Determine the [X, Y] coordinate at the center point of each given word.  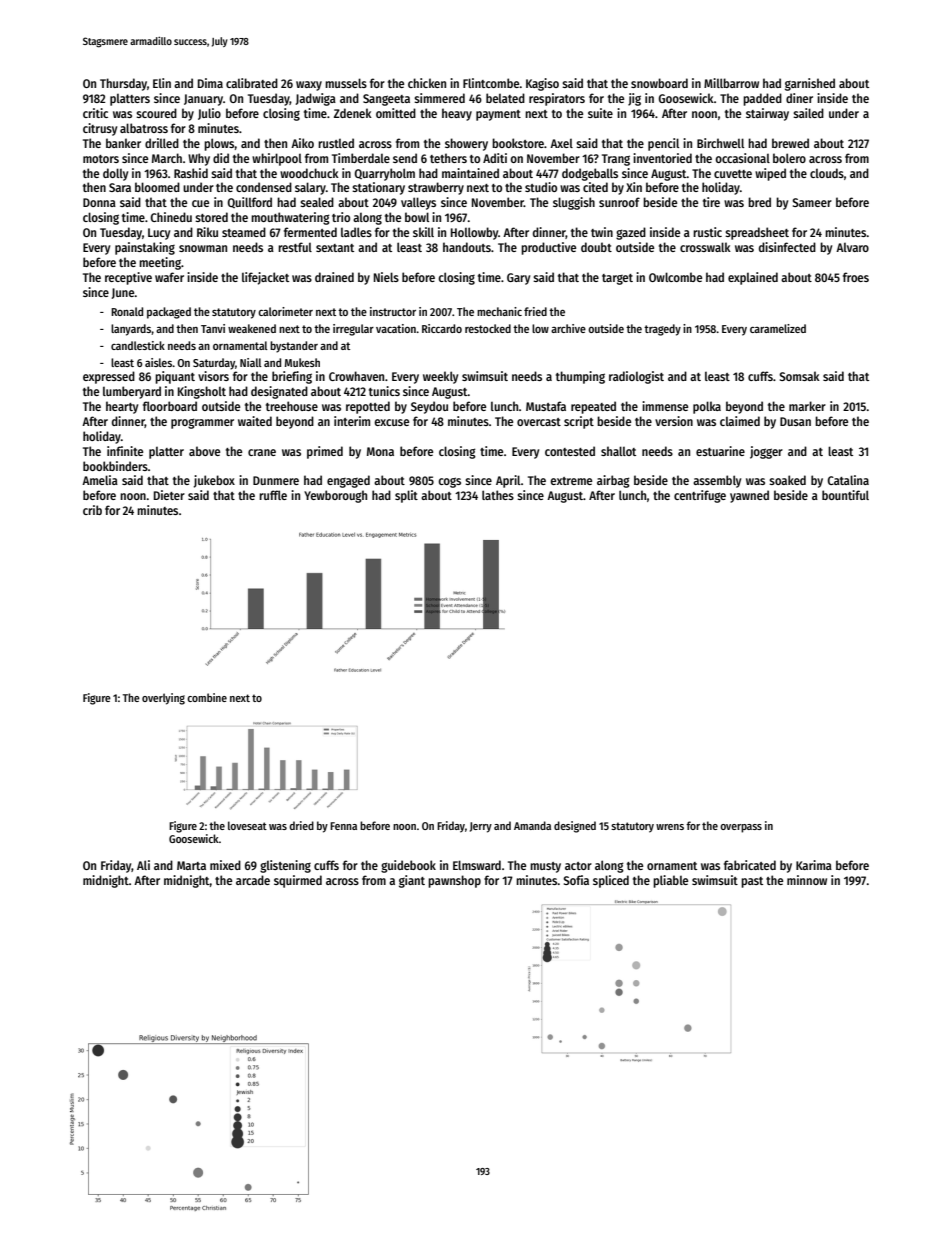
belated [505, 98]
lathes [498, 495]
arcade [253, 880]
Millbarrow [731, 83]
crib [92, 510]
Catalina [848, 480]
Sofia [576, 880]
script [579, 422]
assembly [717, 481]
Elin [162, 83]
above [204, 451]
